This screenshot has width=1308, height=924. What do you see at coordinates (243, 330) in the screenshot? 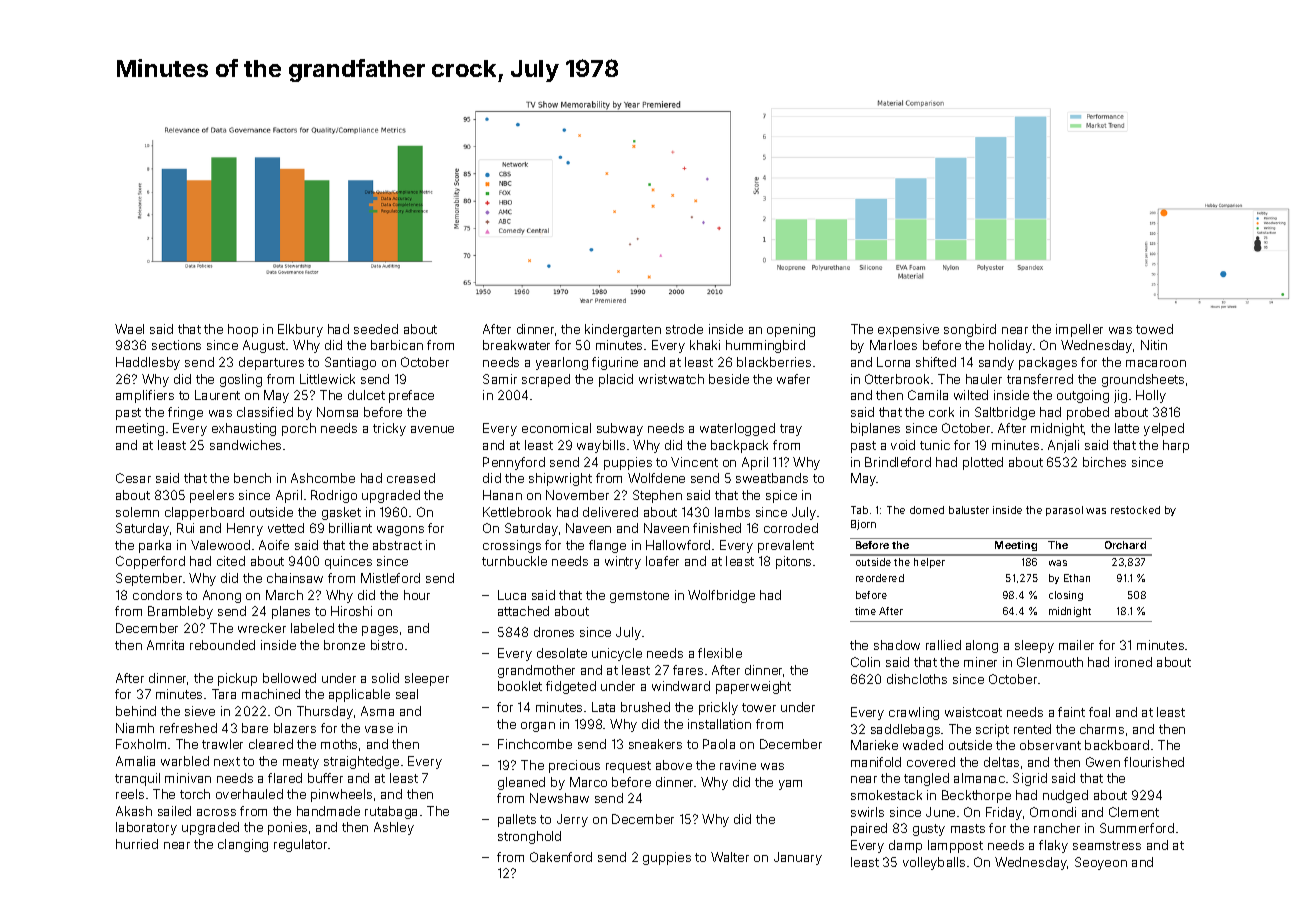
I see `hoop` at bounding box center [243, 330].
